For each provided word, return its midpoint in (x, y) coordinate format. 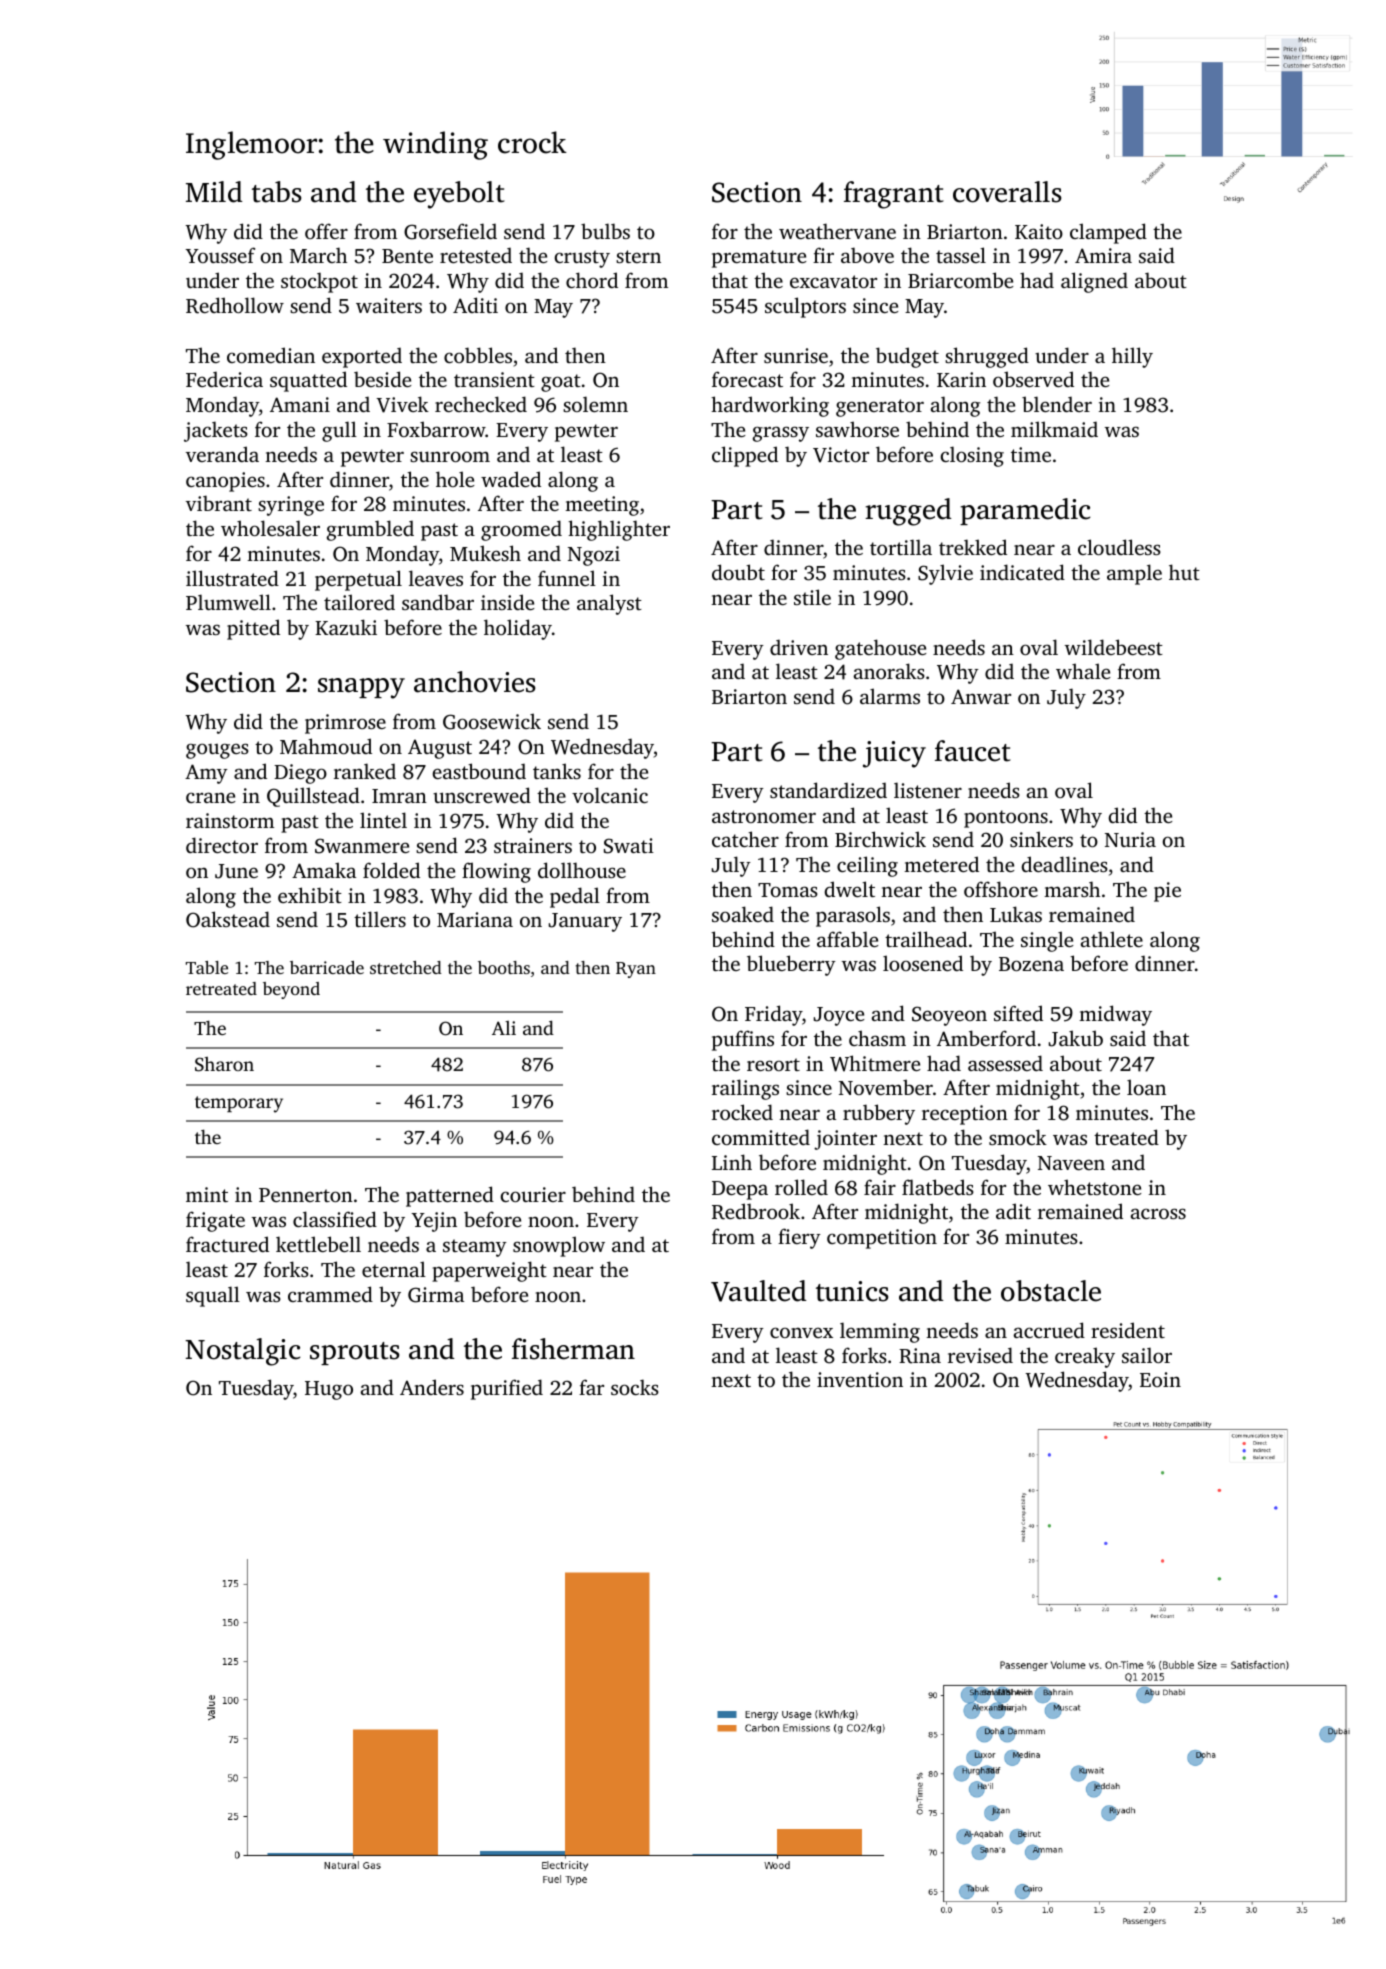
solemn (595, 404)
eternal (394, 1269)
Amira (1103, 255)
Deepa (740, 1190)
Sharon (224, 1064)
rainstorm (230, 820)
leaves (436, 578)
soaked (743, 914)
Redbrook (756, 1211)
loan (1146, 1087)
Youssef (220, 255)
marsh (1072, 889)
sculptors (805, 307)
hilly (1132, 357)
